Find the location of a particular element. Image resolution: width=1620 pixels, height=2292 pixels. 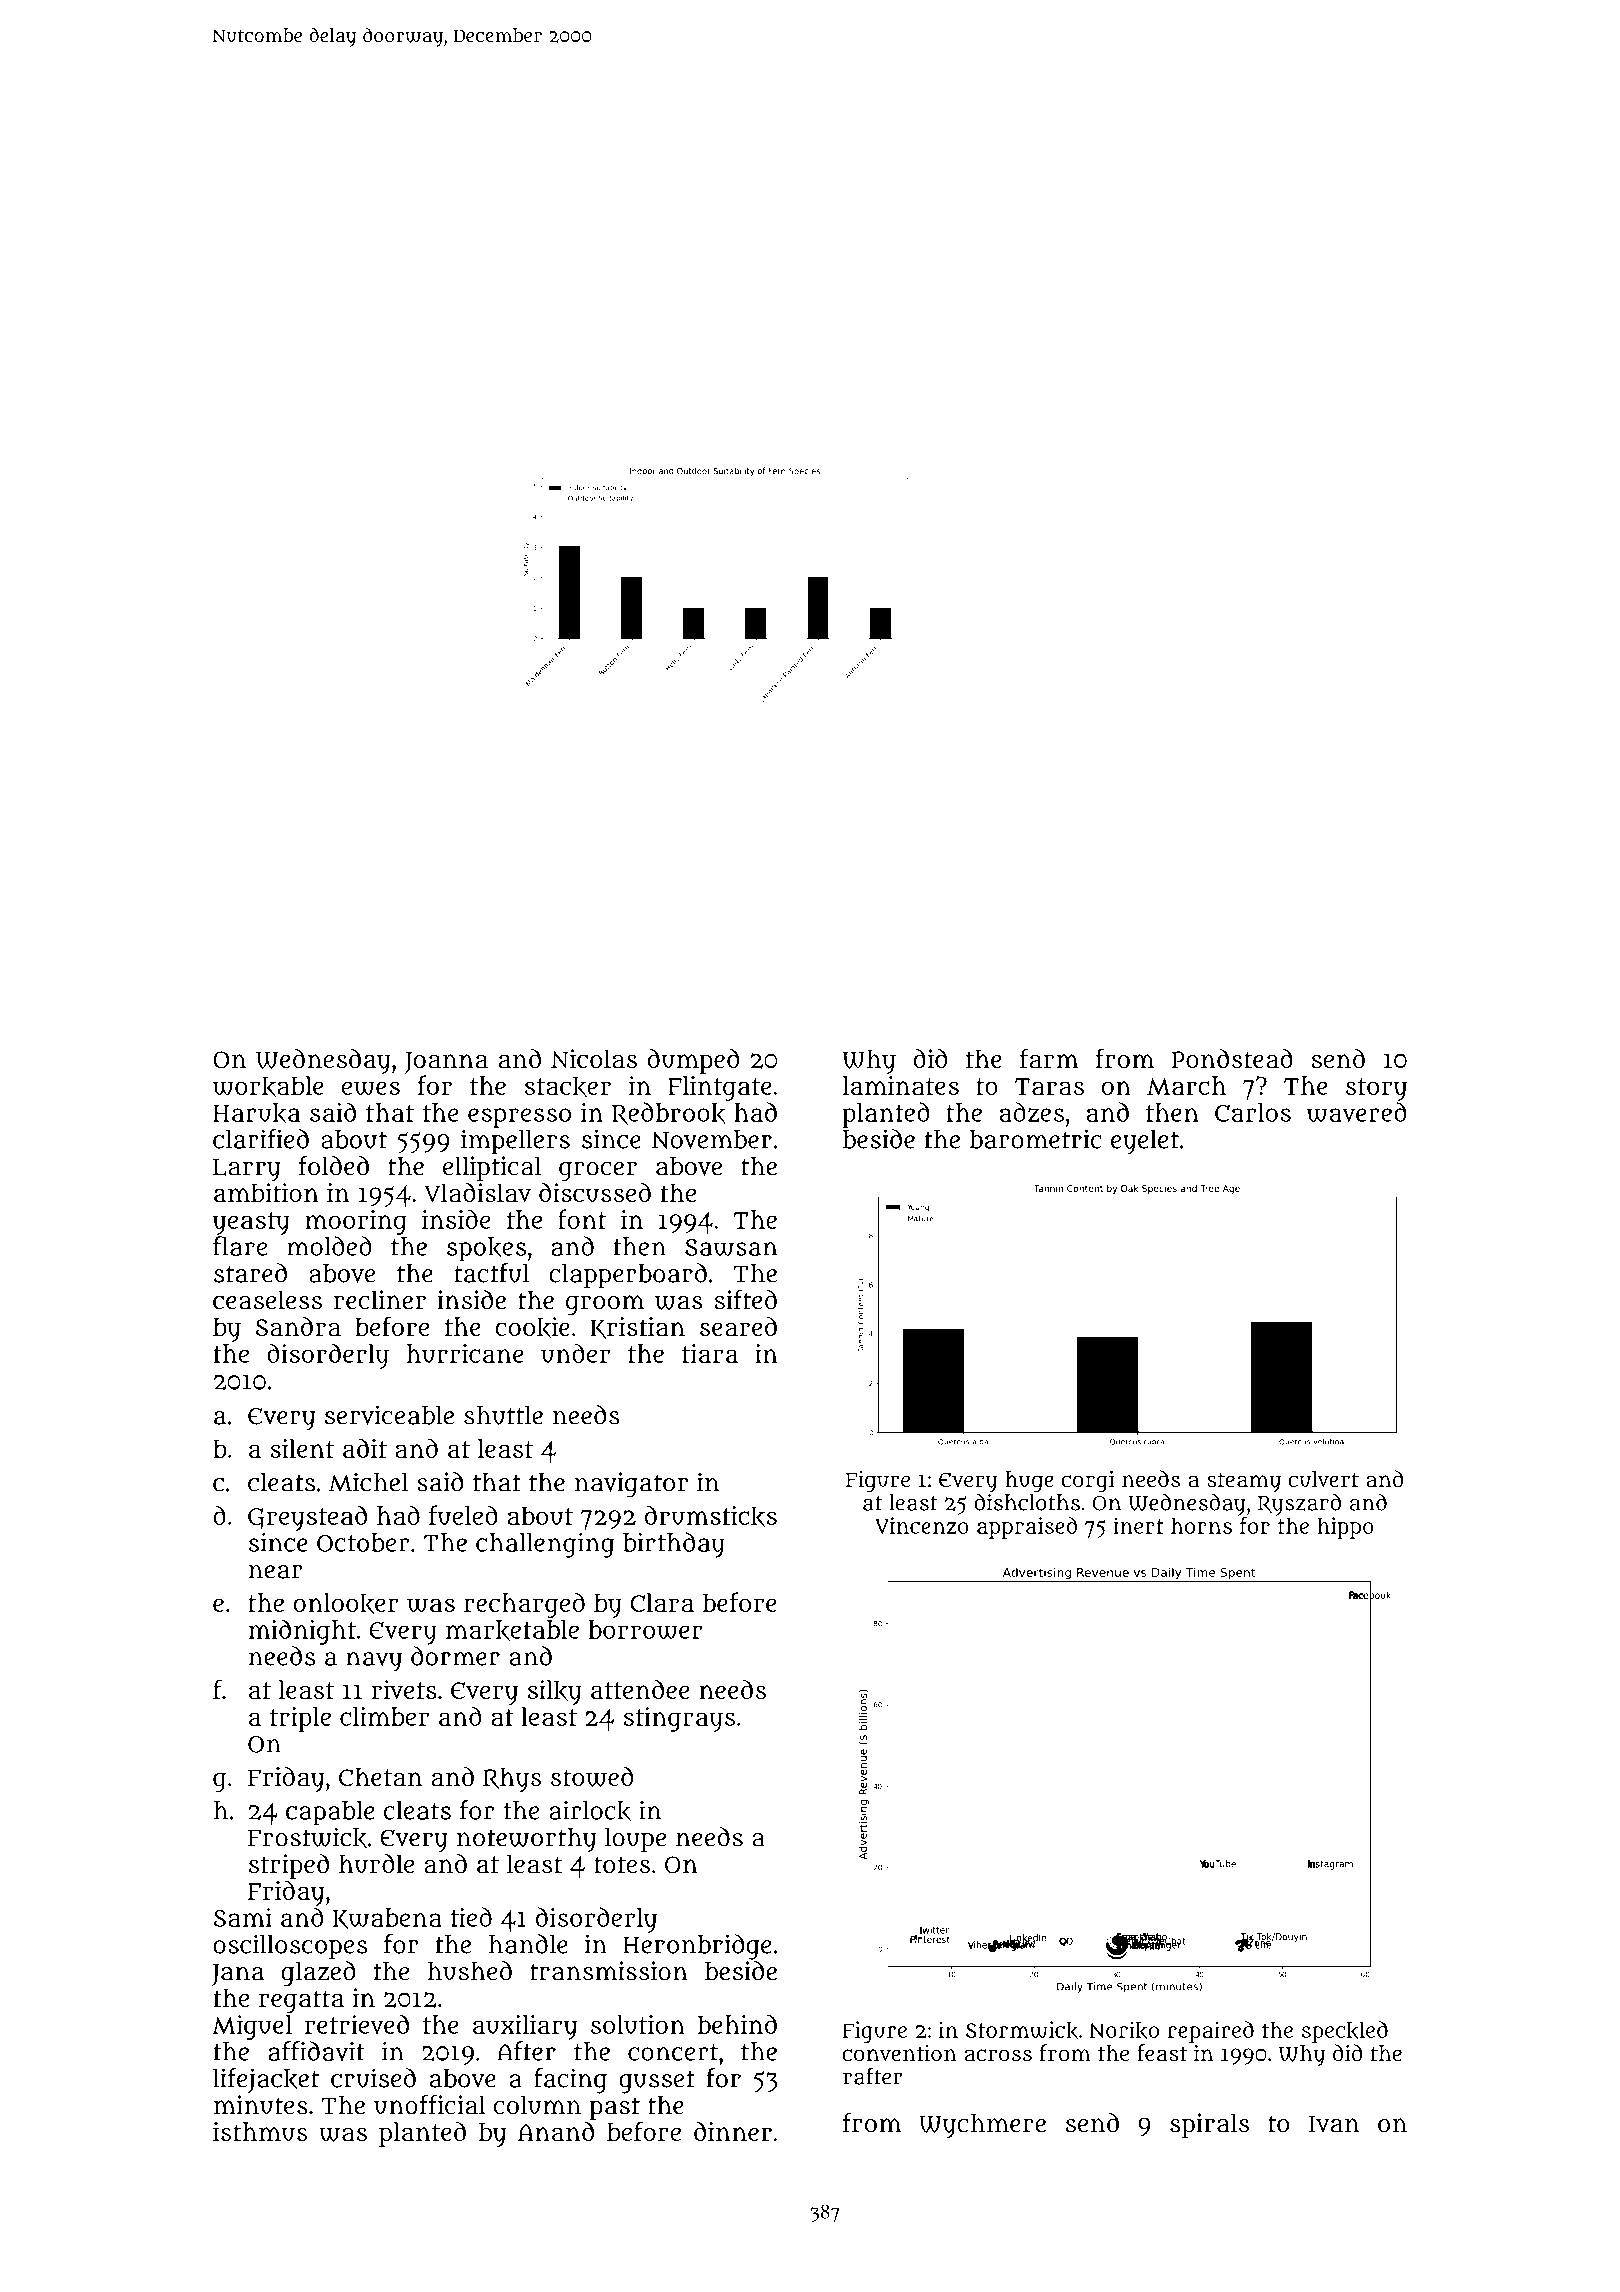

convention is located at coordinates (899, 2053).
